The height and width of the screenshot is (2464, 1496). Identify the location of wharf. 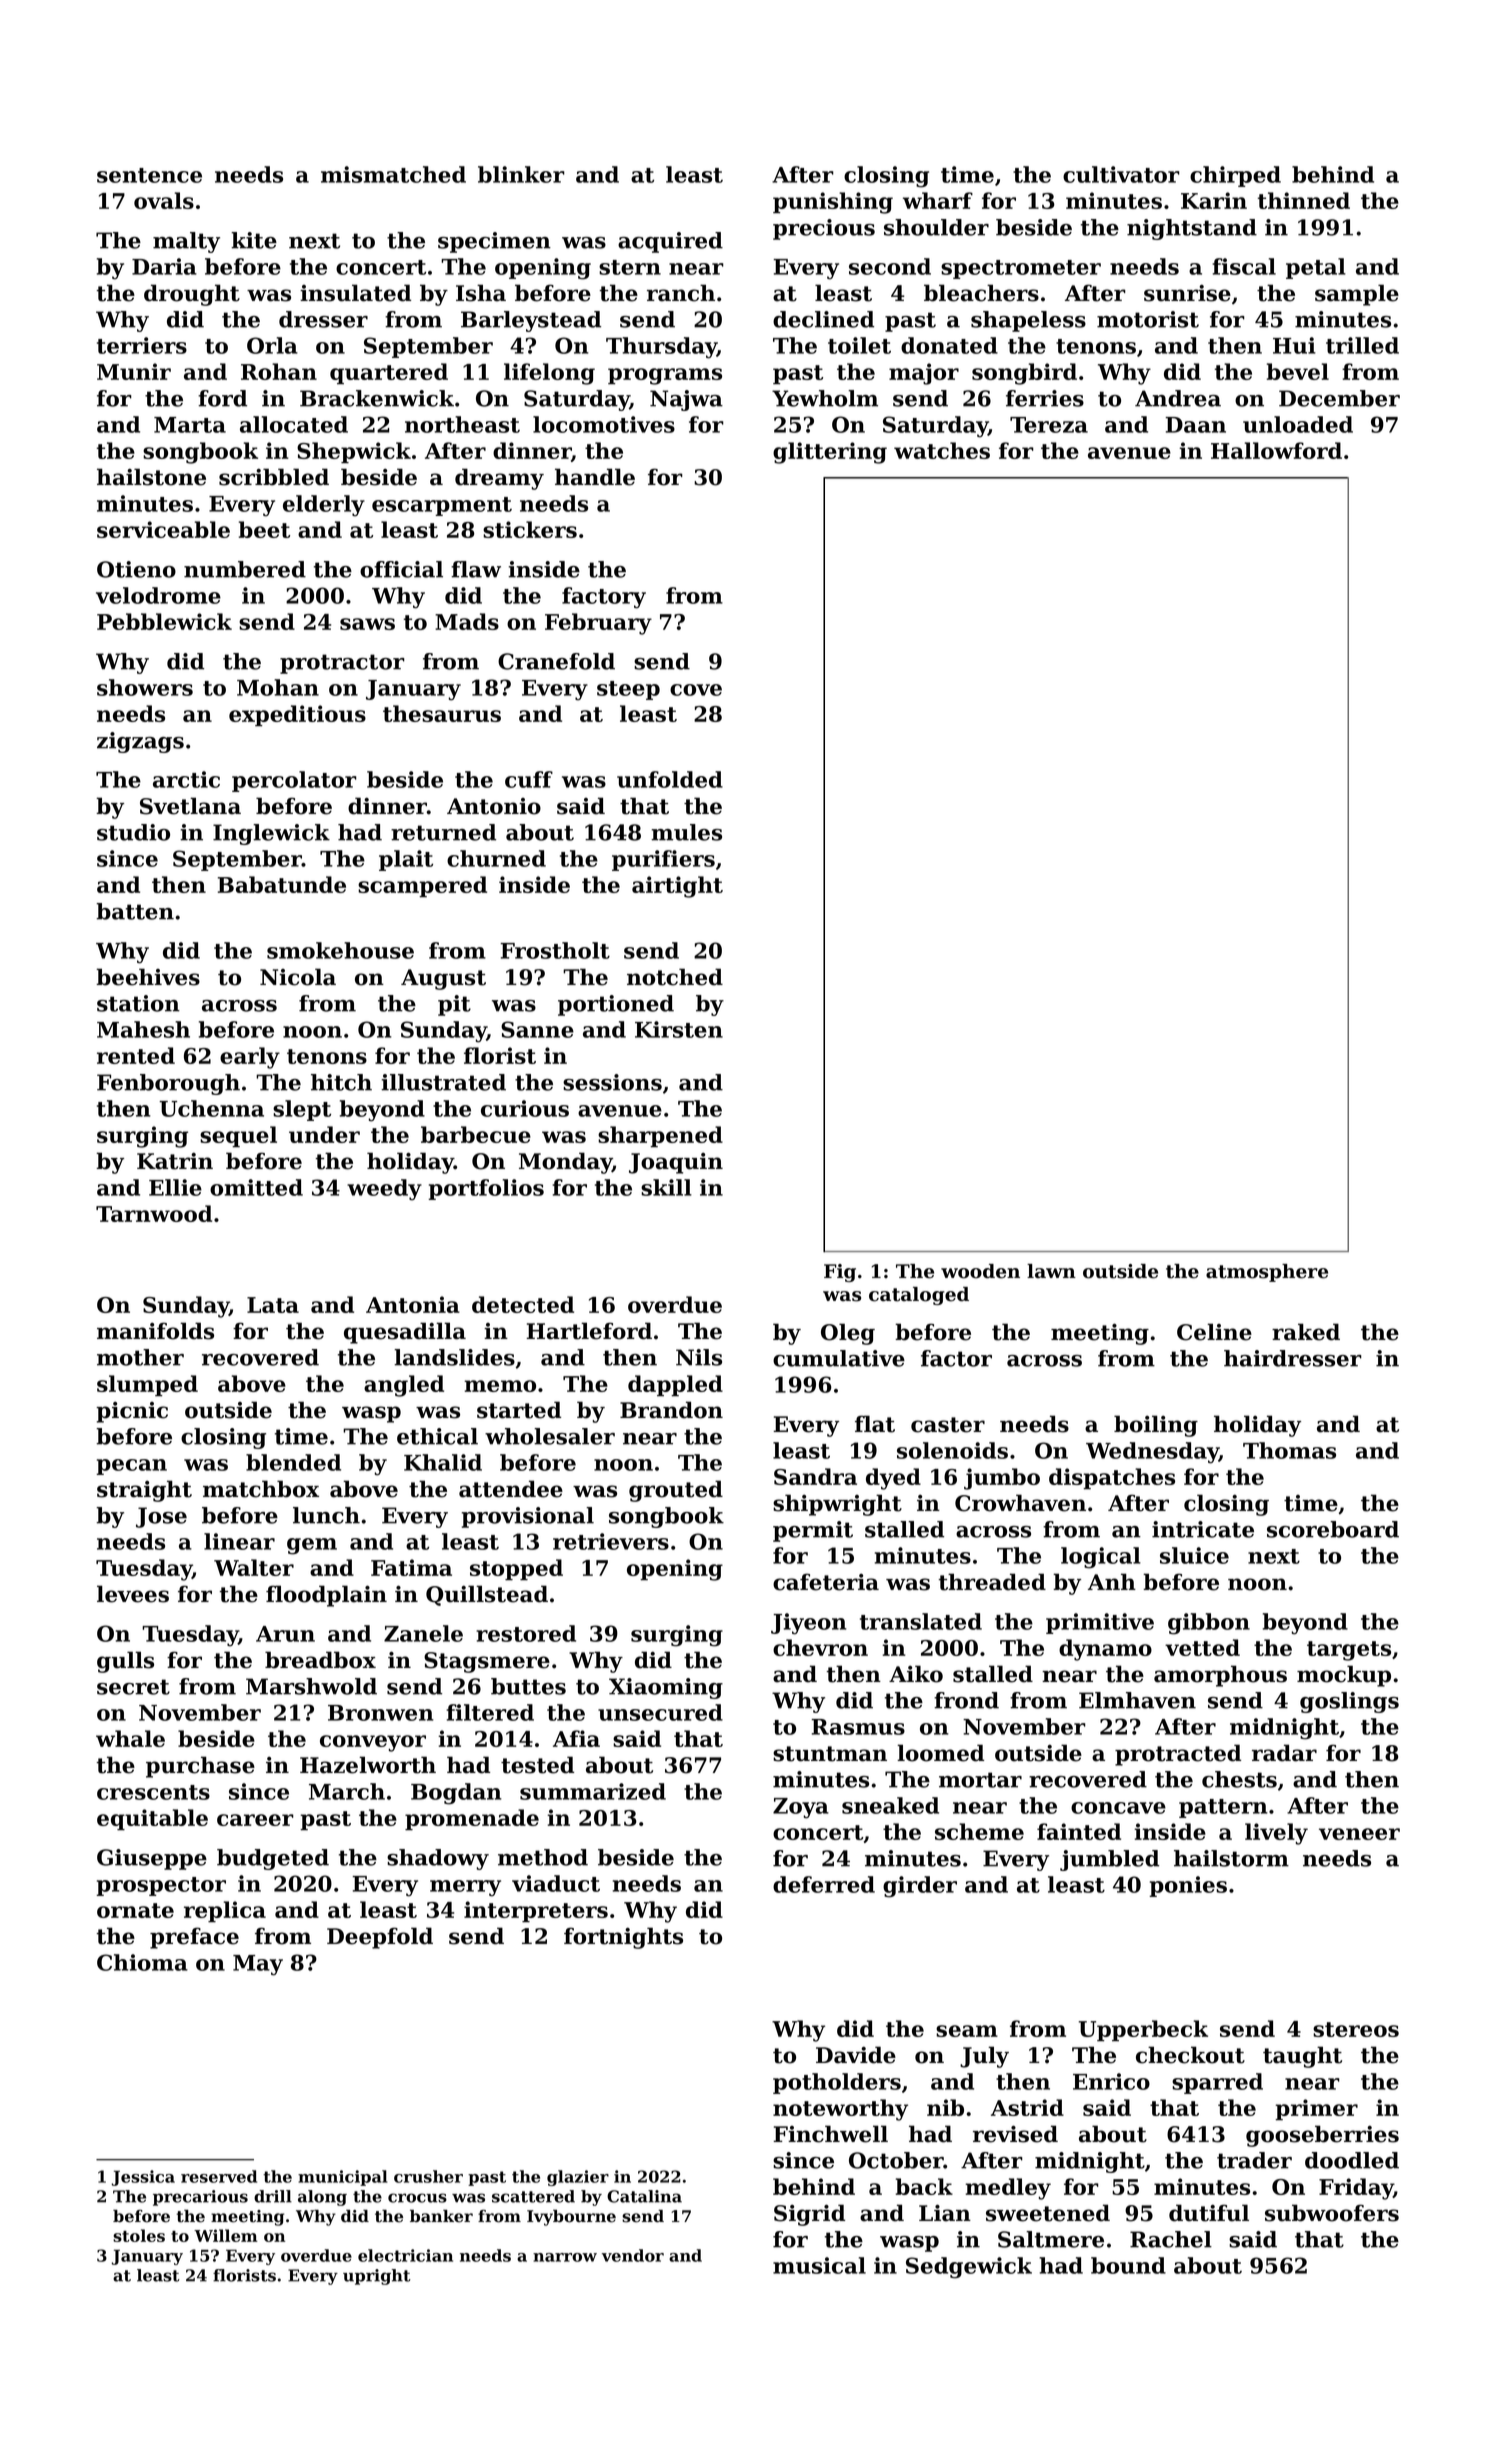
(938, 200).
